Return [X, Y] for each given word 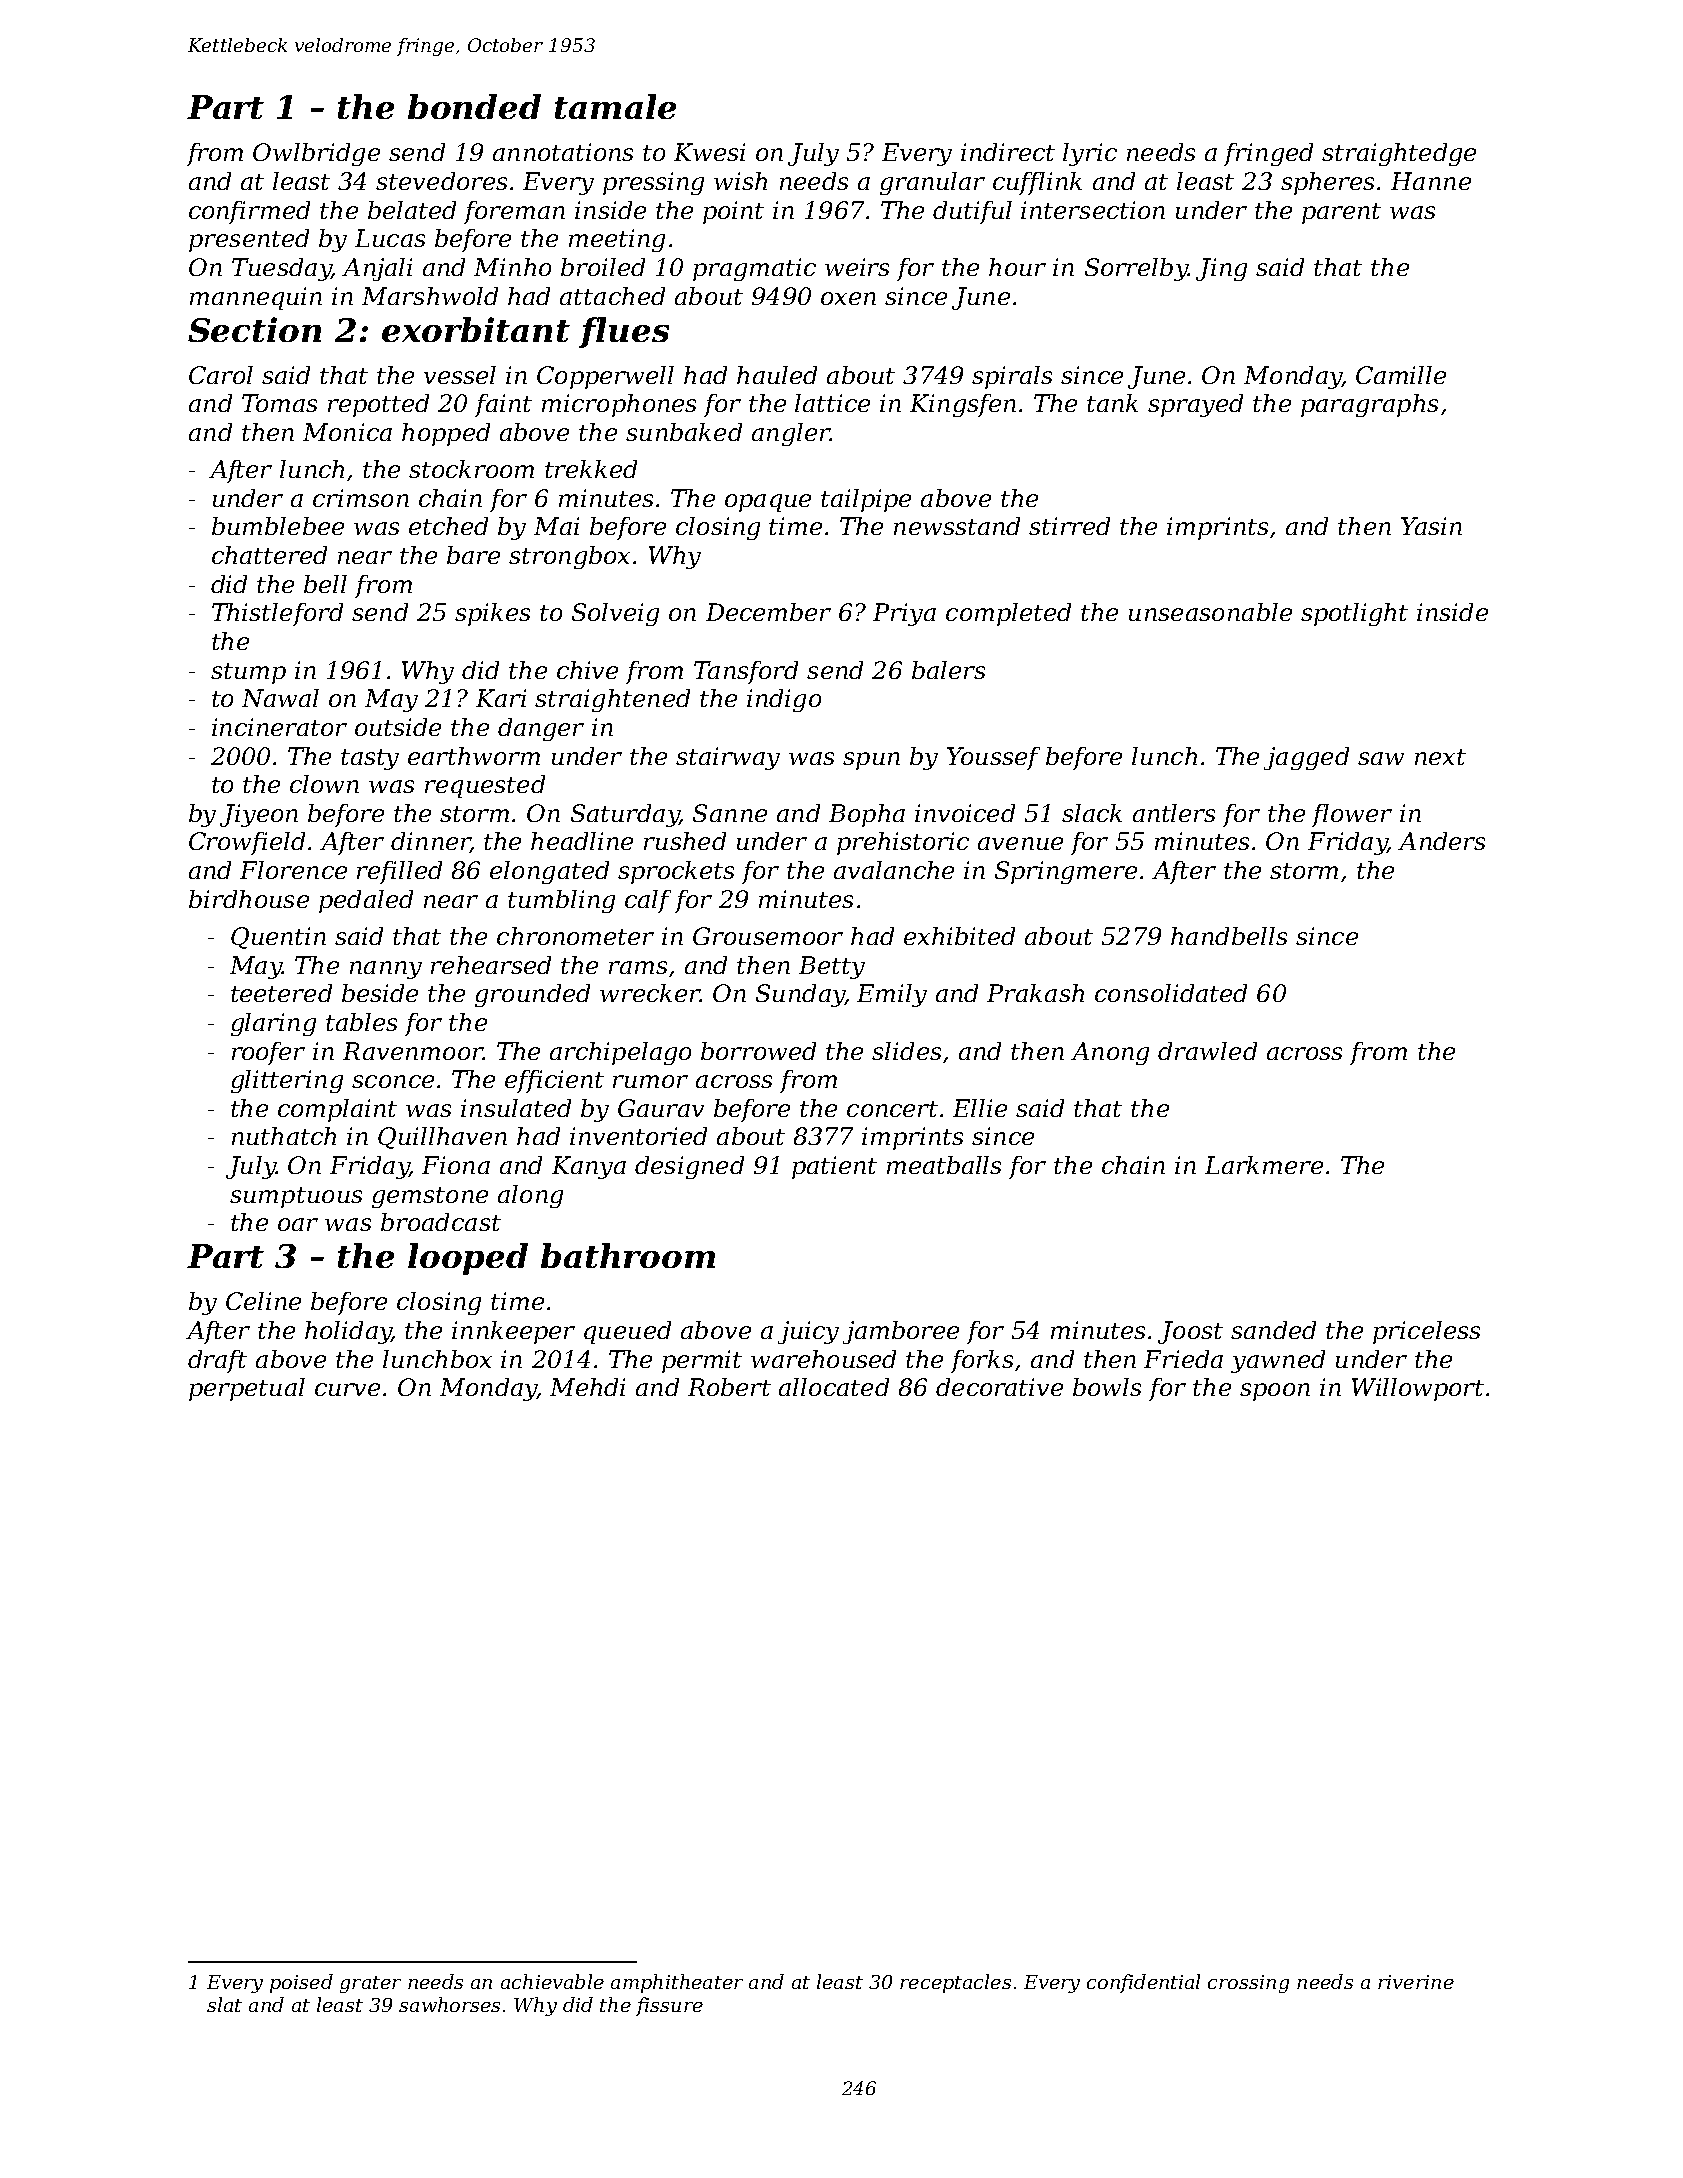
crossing [1248, 1984]
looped [468, 1259]
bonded [474, 106]
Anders [1441, 841]
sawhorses [449, 2004]
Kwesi [709, 152]
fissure [669, 2006]
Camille [1401, 375]
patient [834, 1167]
